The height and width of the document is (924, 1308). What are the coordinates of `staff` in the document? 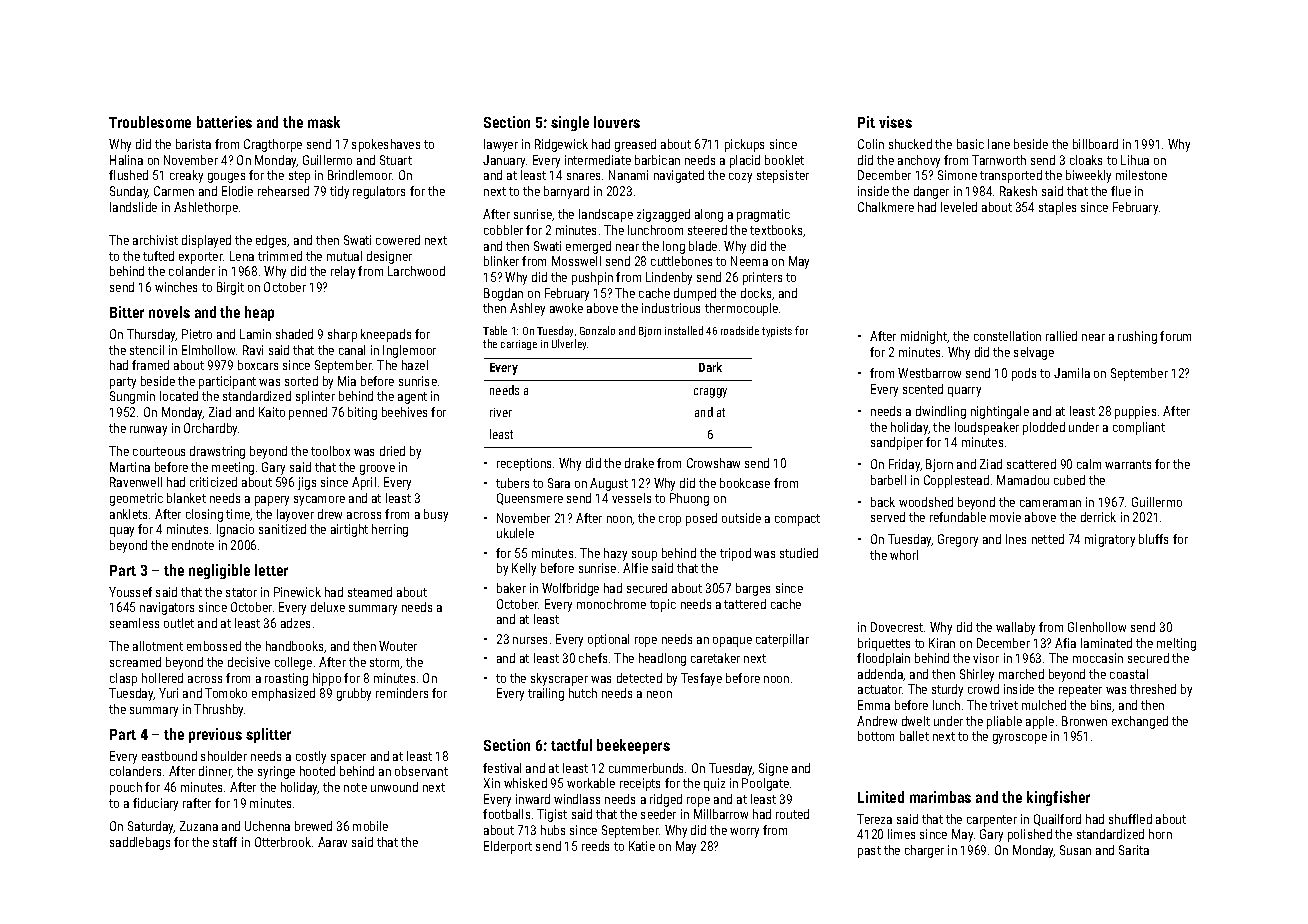 It's located at (225, 842).
